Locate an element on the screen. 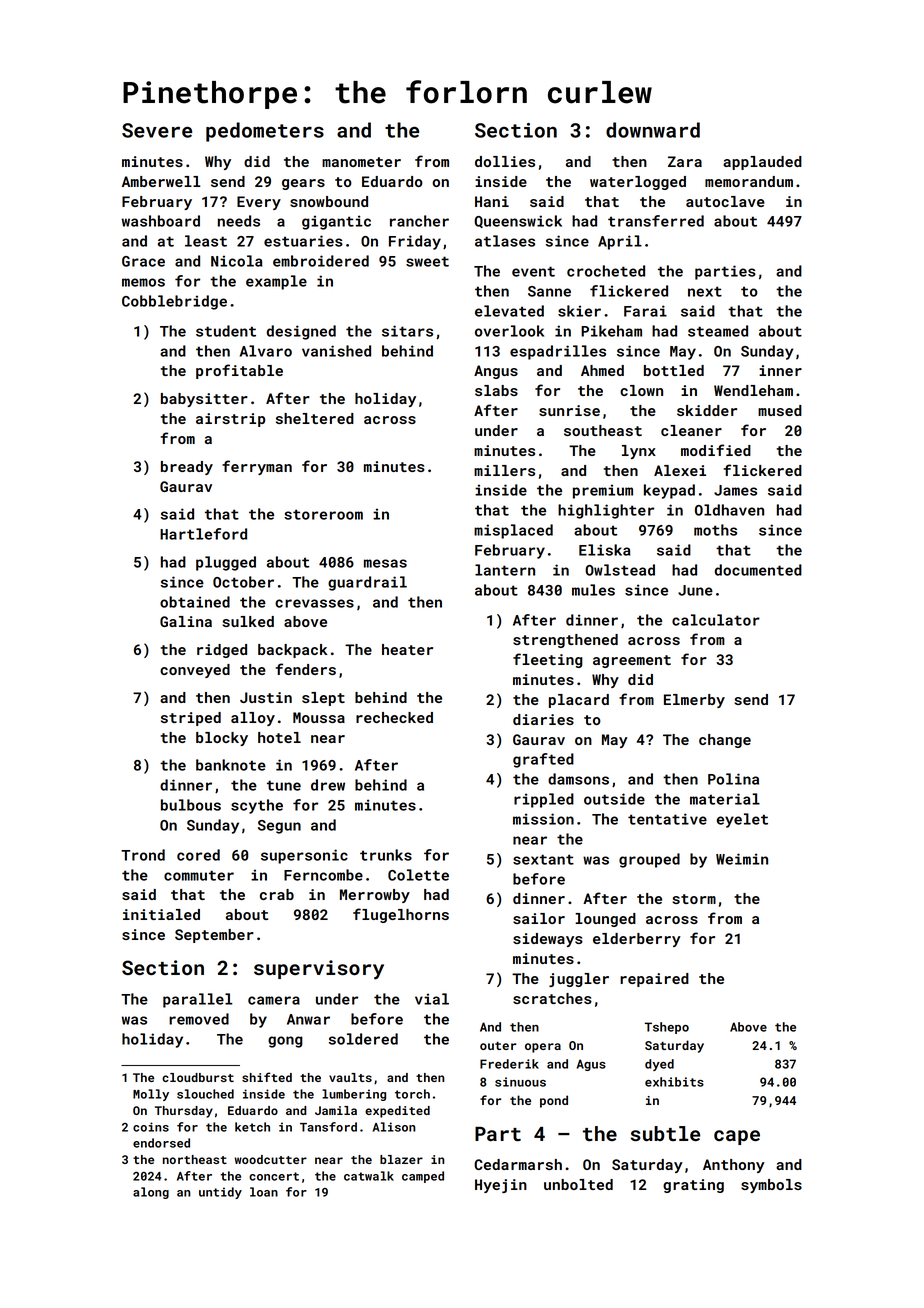 This screenshot has width=924, height=1308. Amberwell is located at coordinates (161, 181).
